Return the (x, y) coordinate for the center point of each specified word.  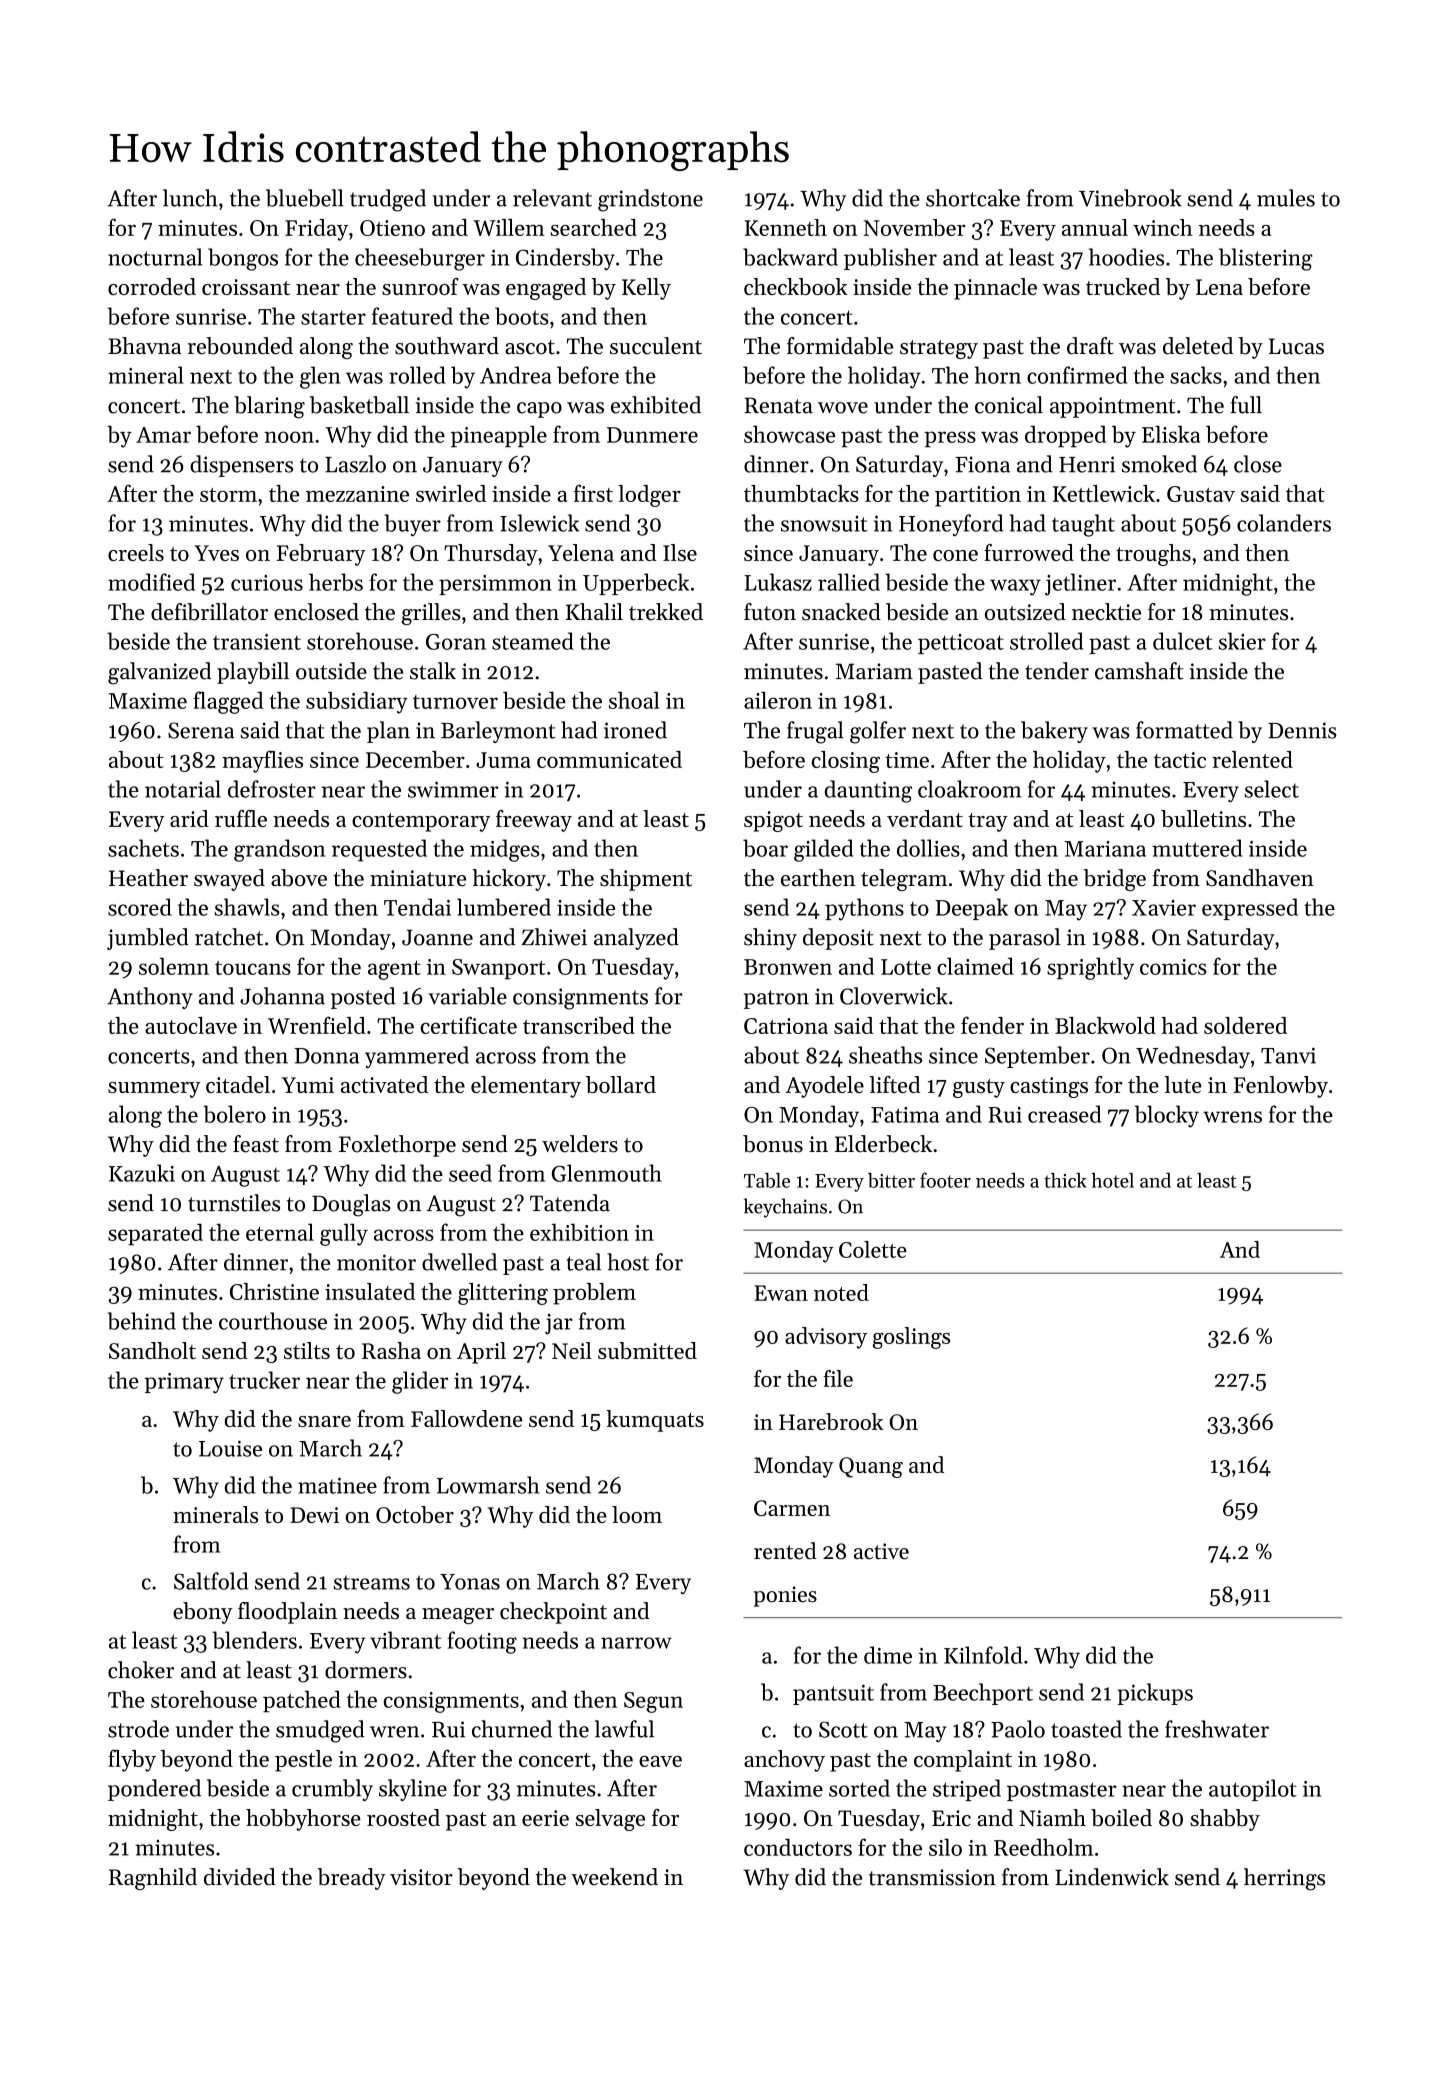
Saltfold (211, 1581)
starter (333, 317)
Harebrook (831, 1421)
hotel (1112, 1180)
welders (580, 1144)
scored (140, 907)
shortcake (973, 198)
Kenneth (786, 227)
